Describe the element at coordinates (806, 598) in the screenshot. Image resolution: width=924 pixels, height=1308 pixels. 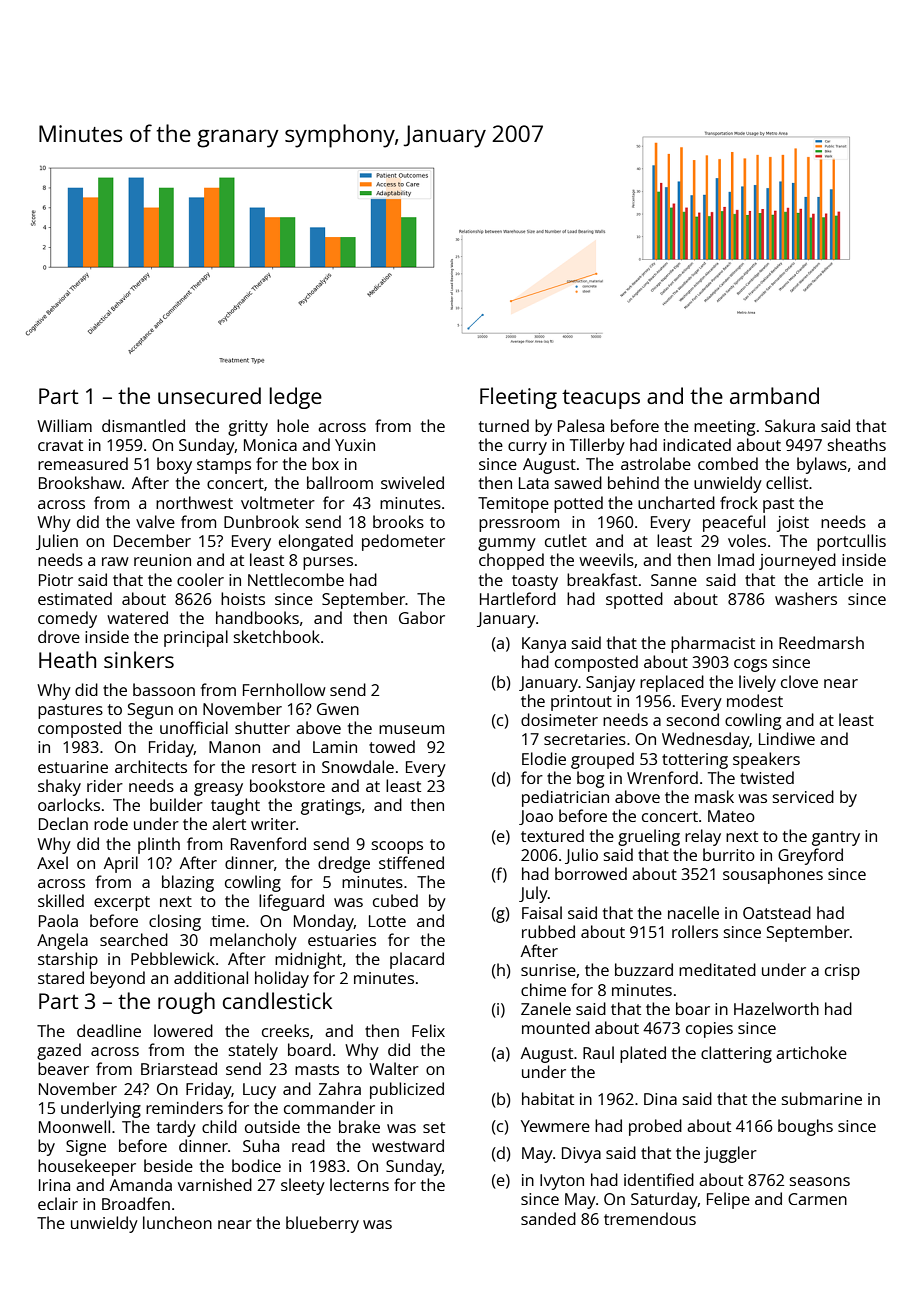
I see `washers` at that location.
